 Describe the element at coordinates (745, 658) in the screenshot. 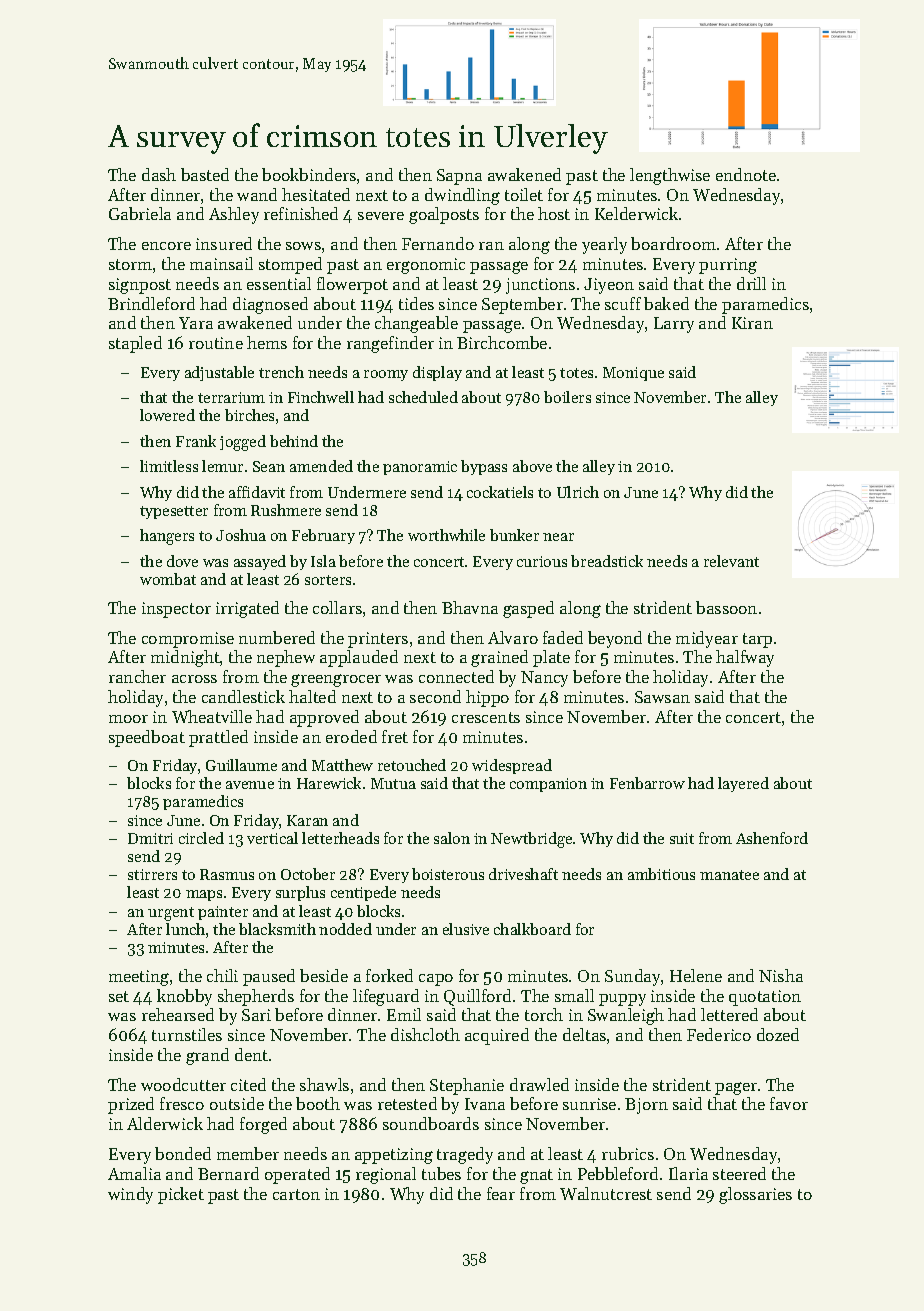

I see `halfway` at that location.
